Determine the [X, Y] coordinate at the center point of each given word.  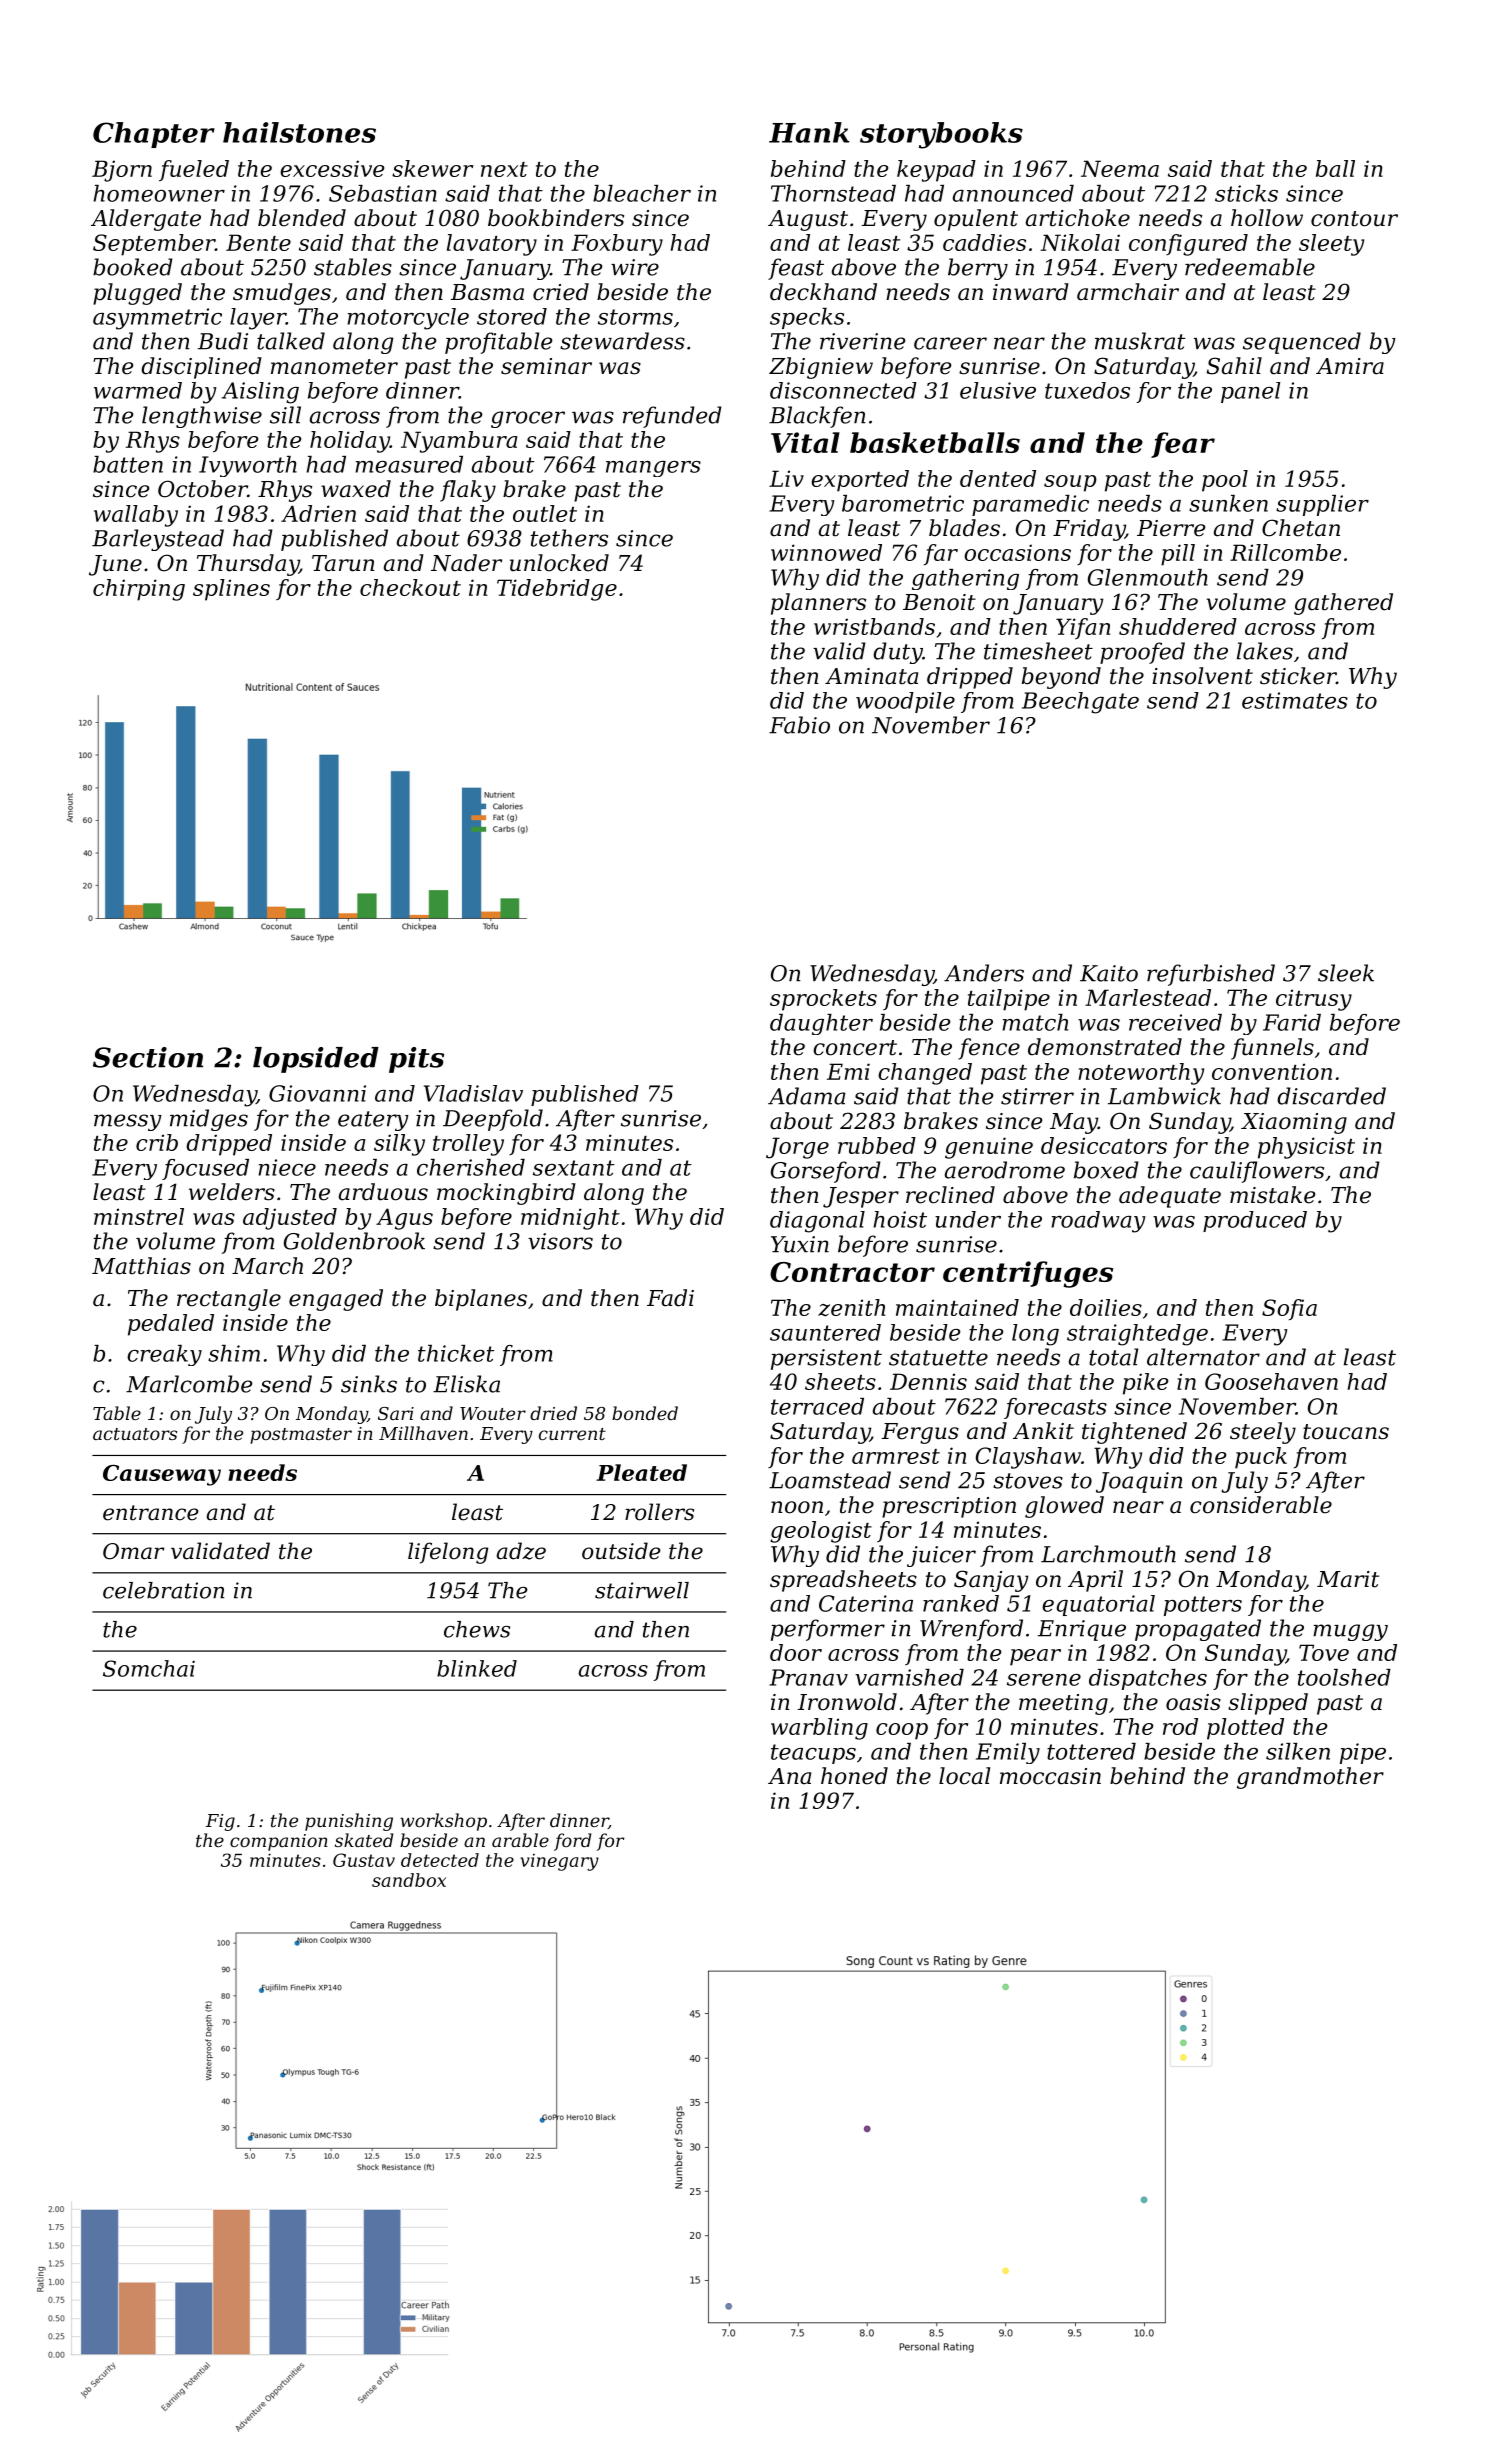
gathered [1343, 604]
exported [860, 481]
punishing [349, 1822]
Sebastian [383, 193]
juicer [941, 1556]
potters [1203, 1606]
